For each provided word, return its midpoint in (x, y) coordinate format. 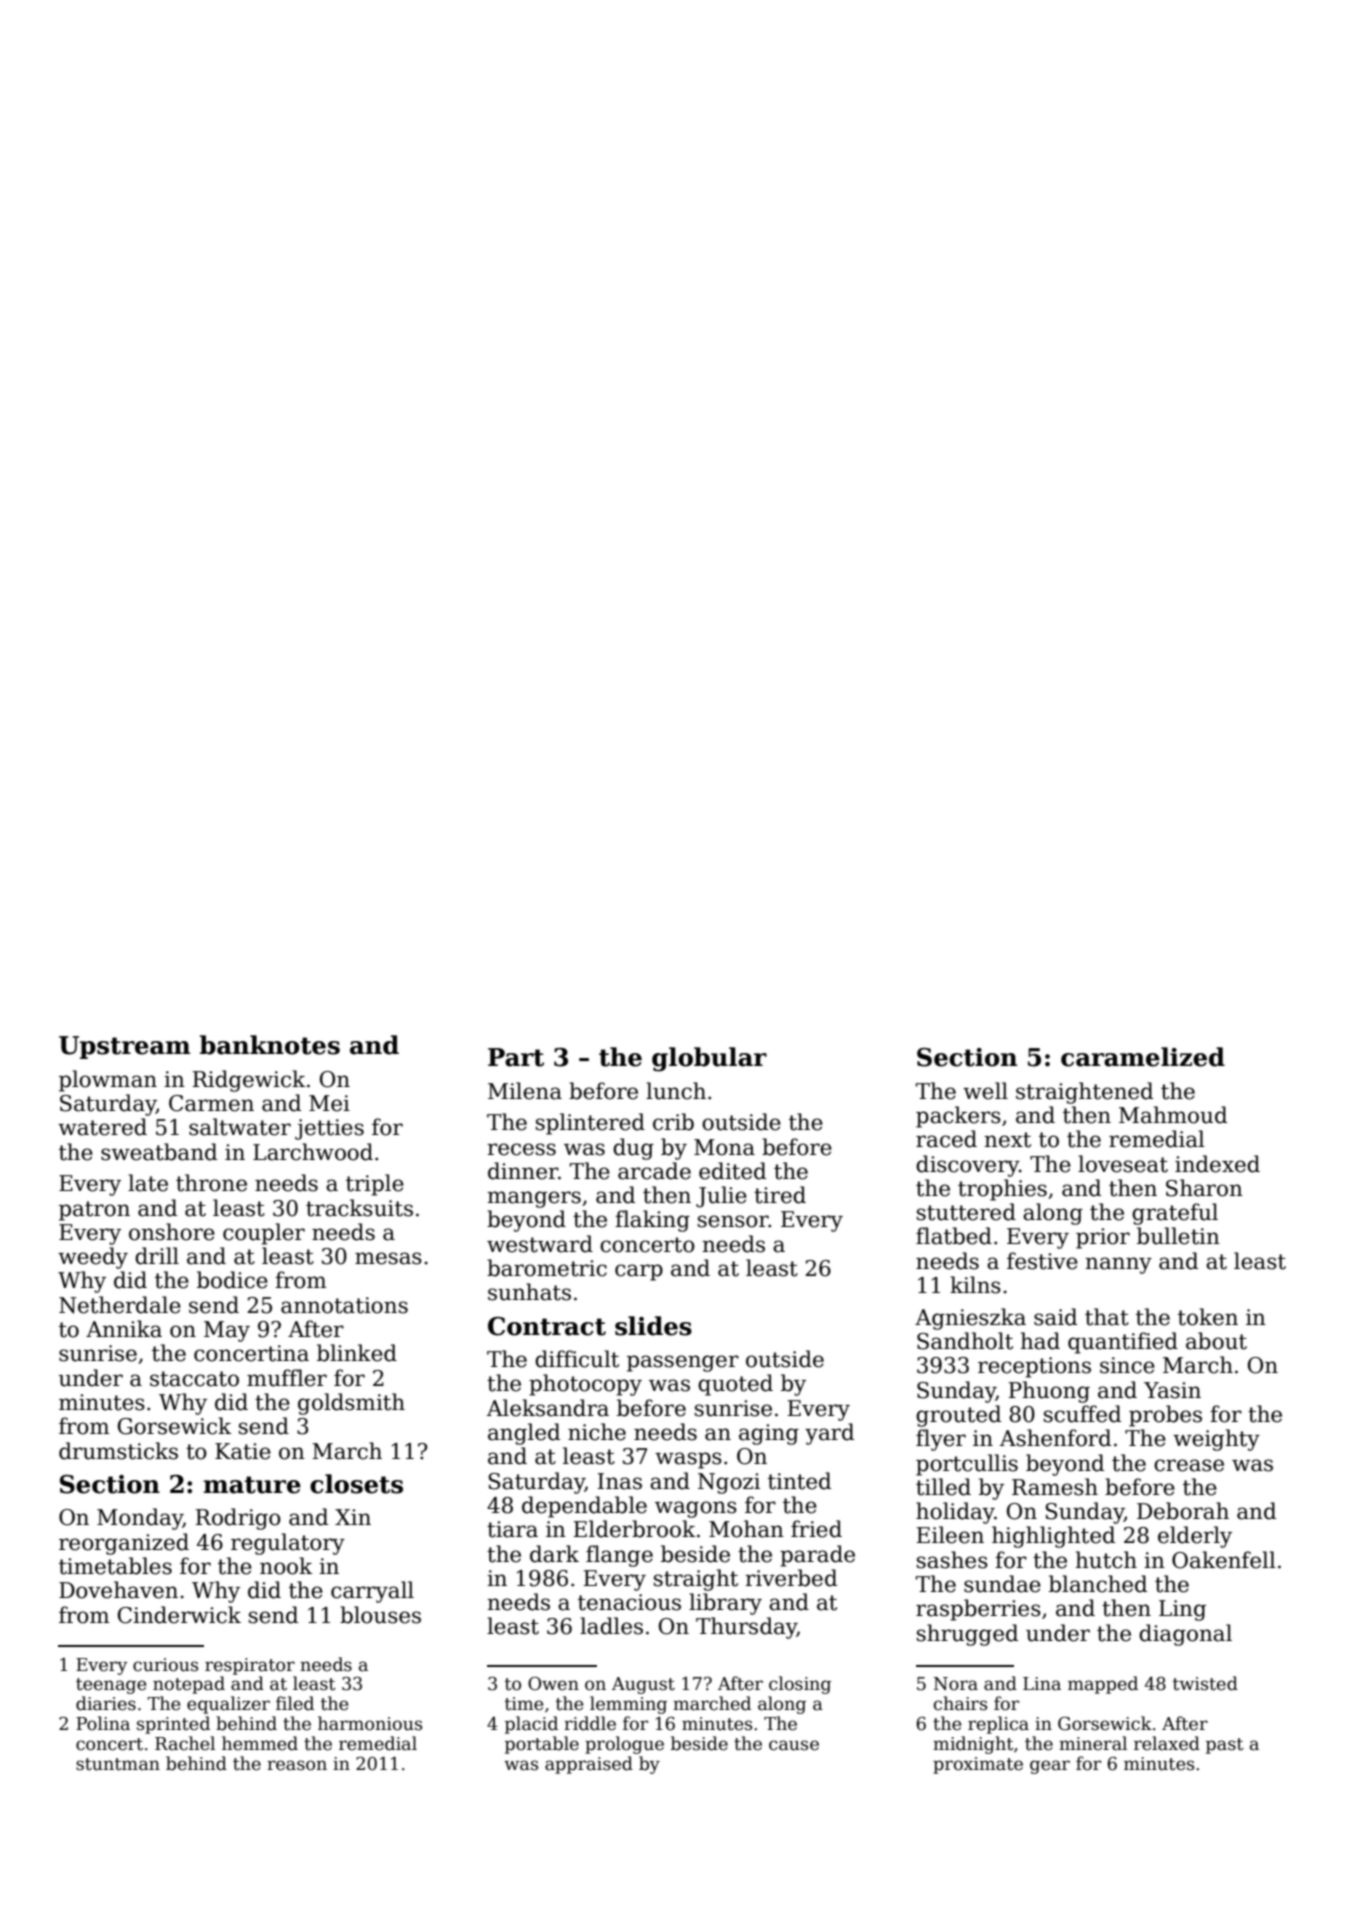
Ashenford (1055, 1438)
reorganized (124, 1544)
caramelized (1143, 1057)
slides (653, 1326)
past (1225, 1746)
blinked (357, 1353)
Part (516, 1057)
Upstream (124, 1047)
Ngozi (729, 1483)
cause (794, 1745)
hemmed (260, 1743)
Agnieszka (970, 1319)
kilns (975, 1285)
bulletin (1178, 1236)
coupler (264, 1234)
